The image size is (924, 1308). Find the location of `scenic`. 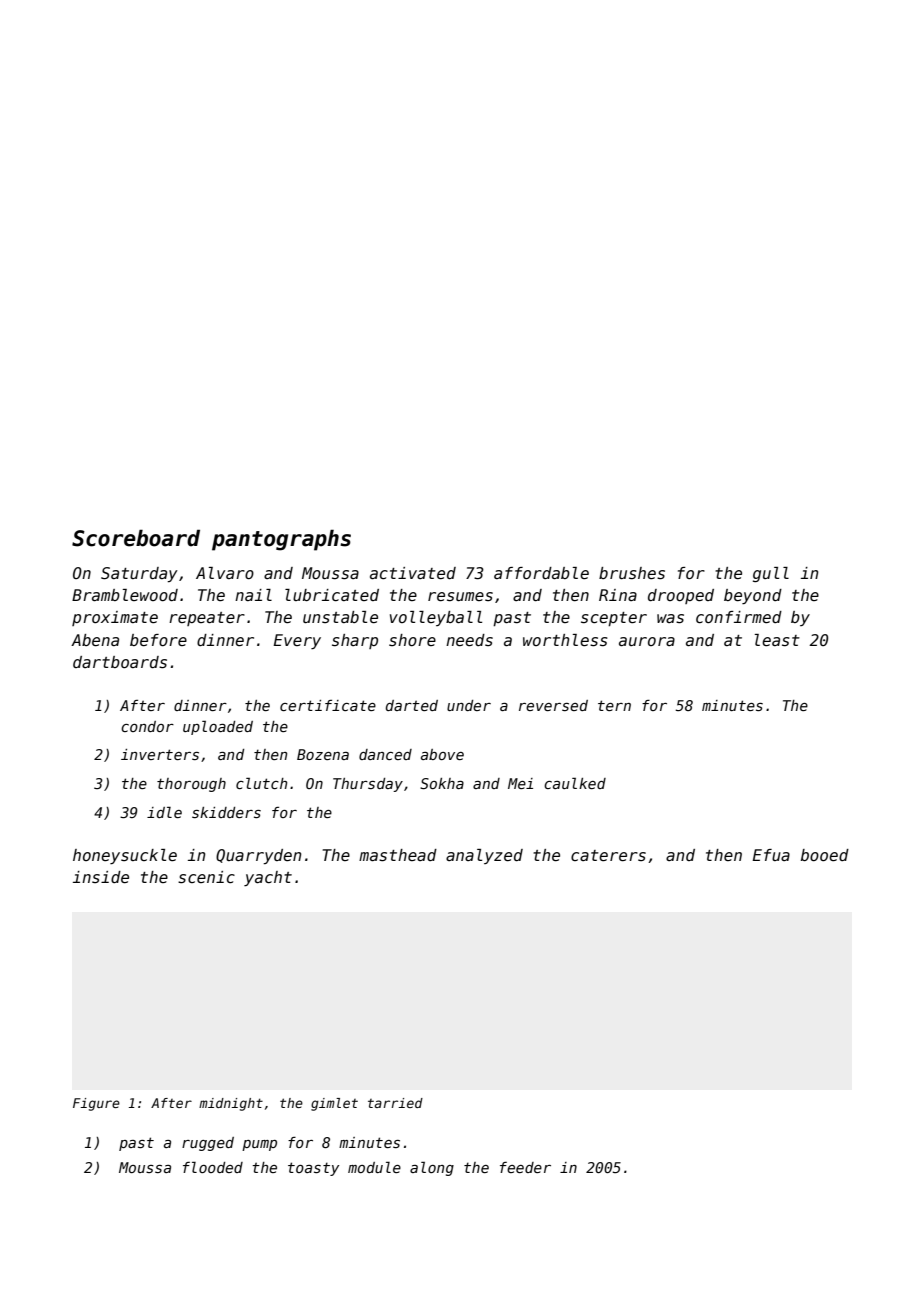

scenic is located at coordinates (206, 877).
